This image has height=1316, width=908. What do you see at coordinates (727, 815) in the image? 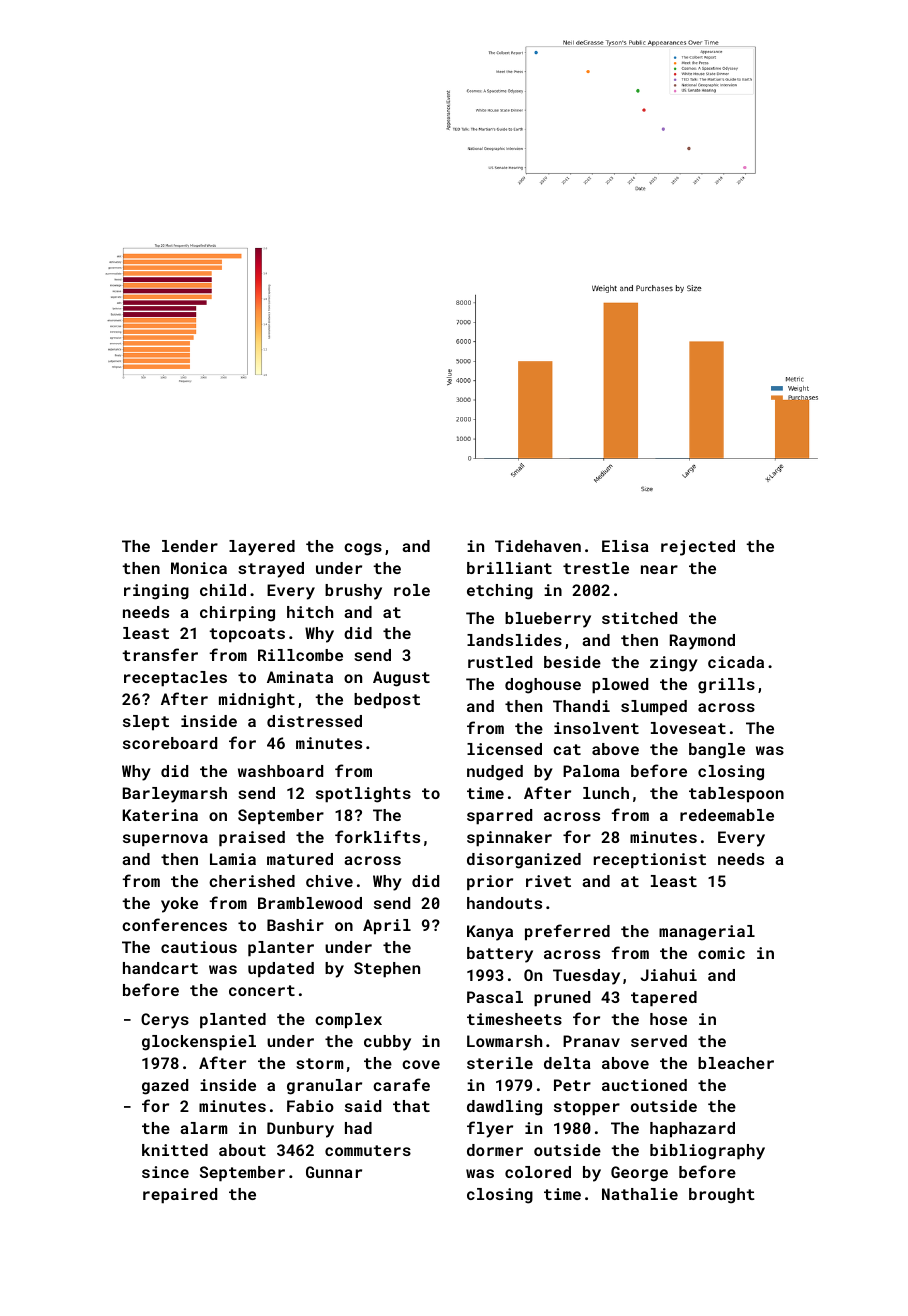
I see `redeemable` at bounding box center [727, 815].
